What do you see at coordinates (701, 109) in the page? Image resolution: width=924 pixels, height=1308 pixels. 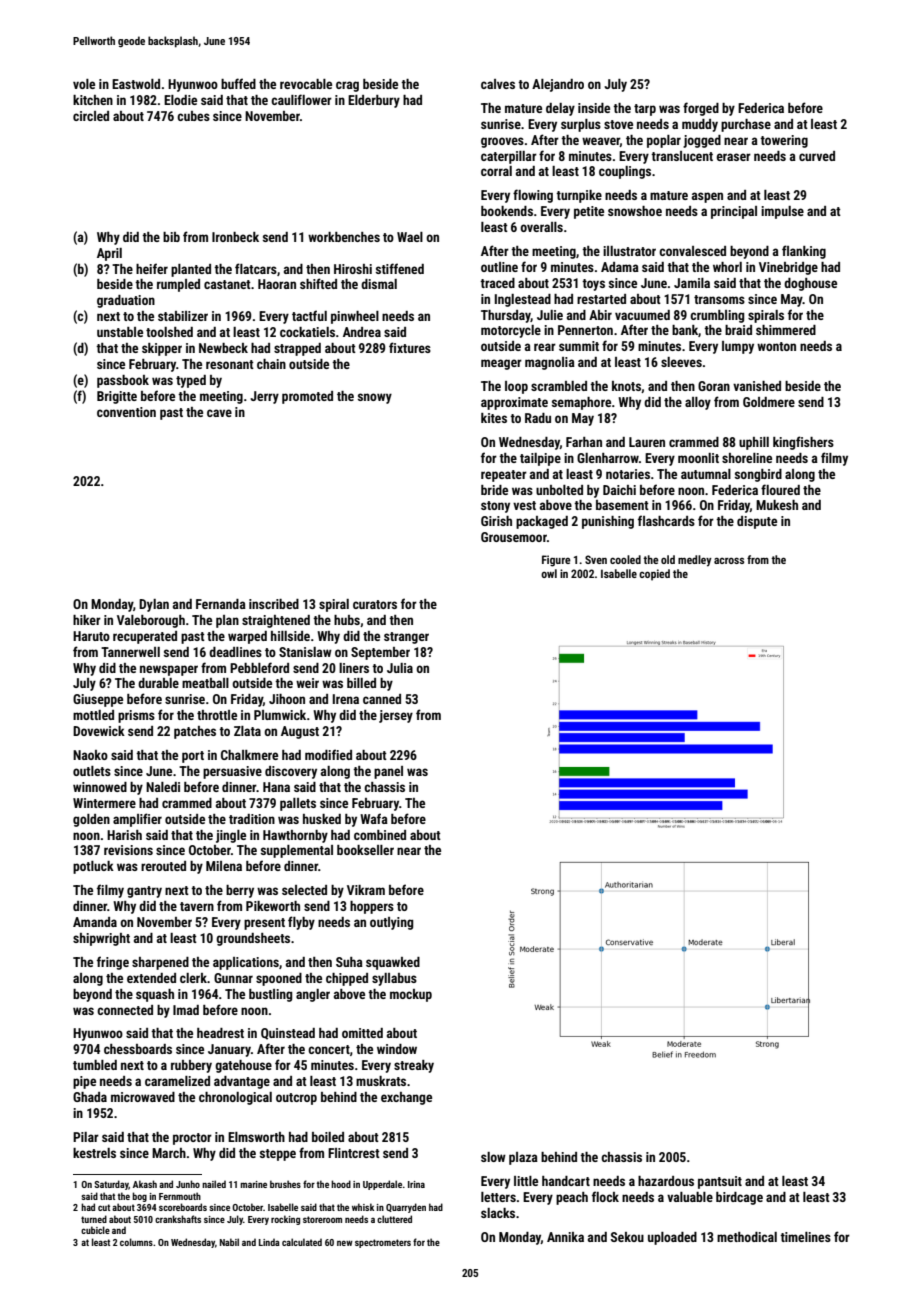 I see `forged` at bounding box center [701, 109].
